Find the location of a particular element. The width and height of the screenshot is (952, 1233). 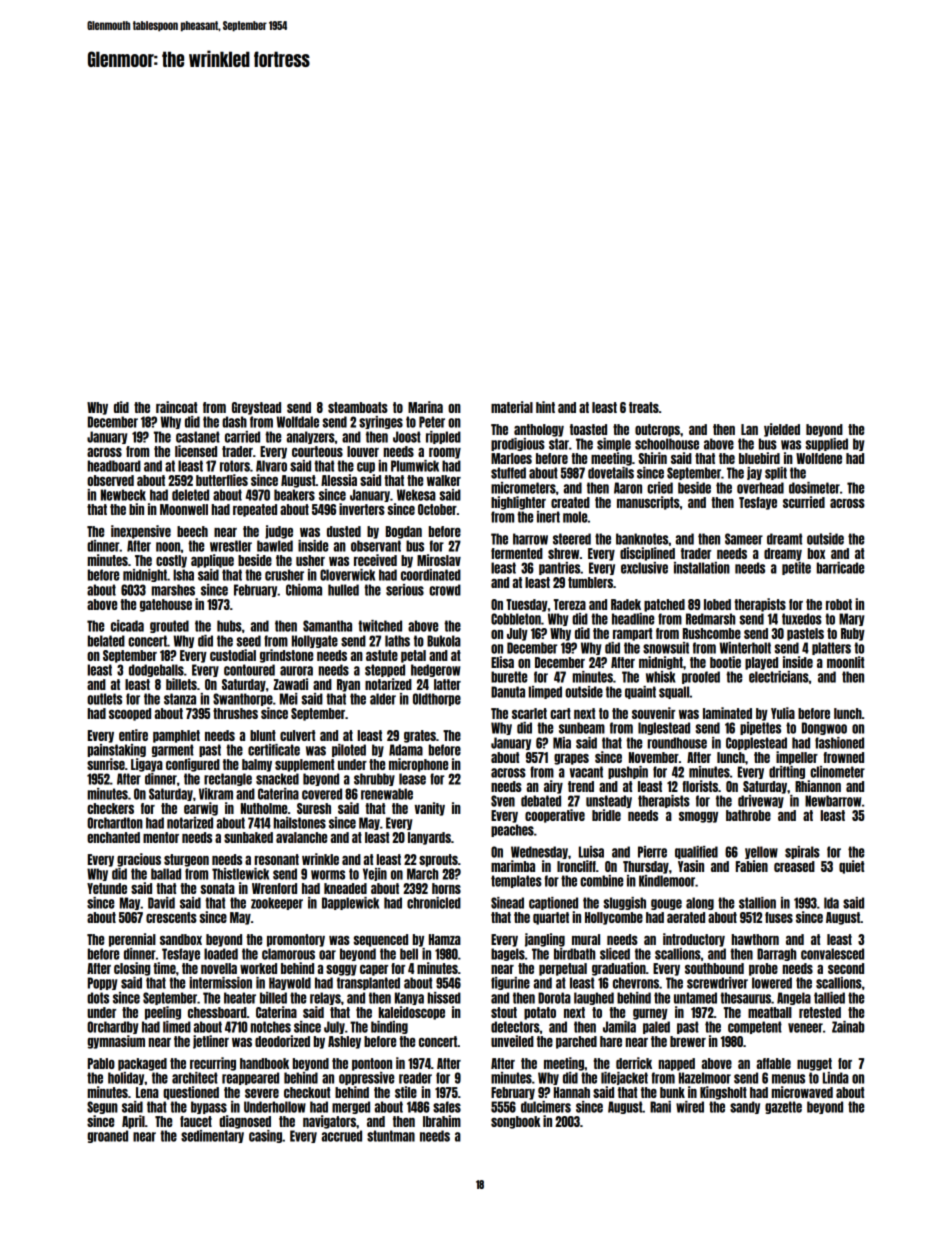

inexpensive is located at coordinates (141, 532).
